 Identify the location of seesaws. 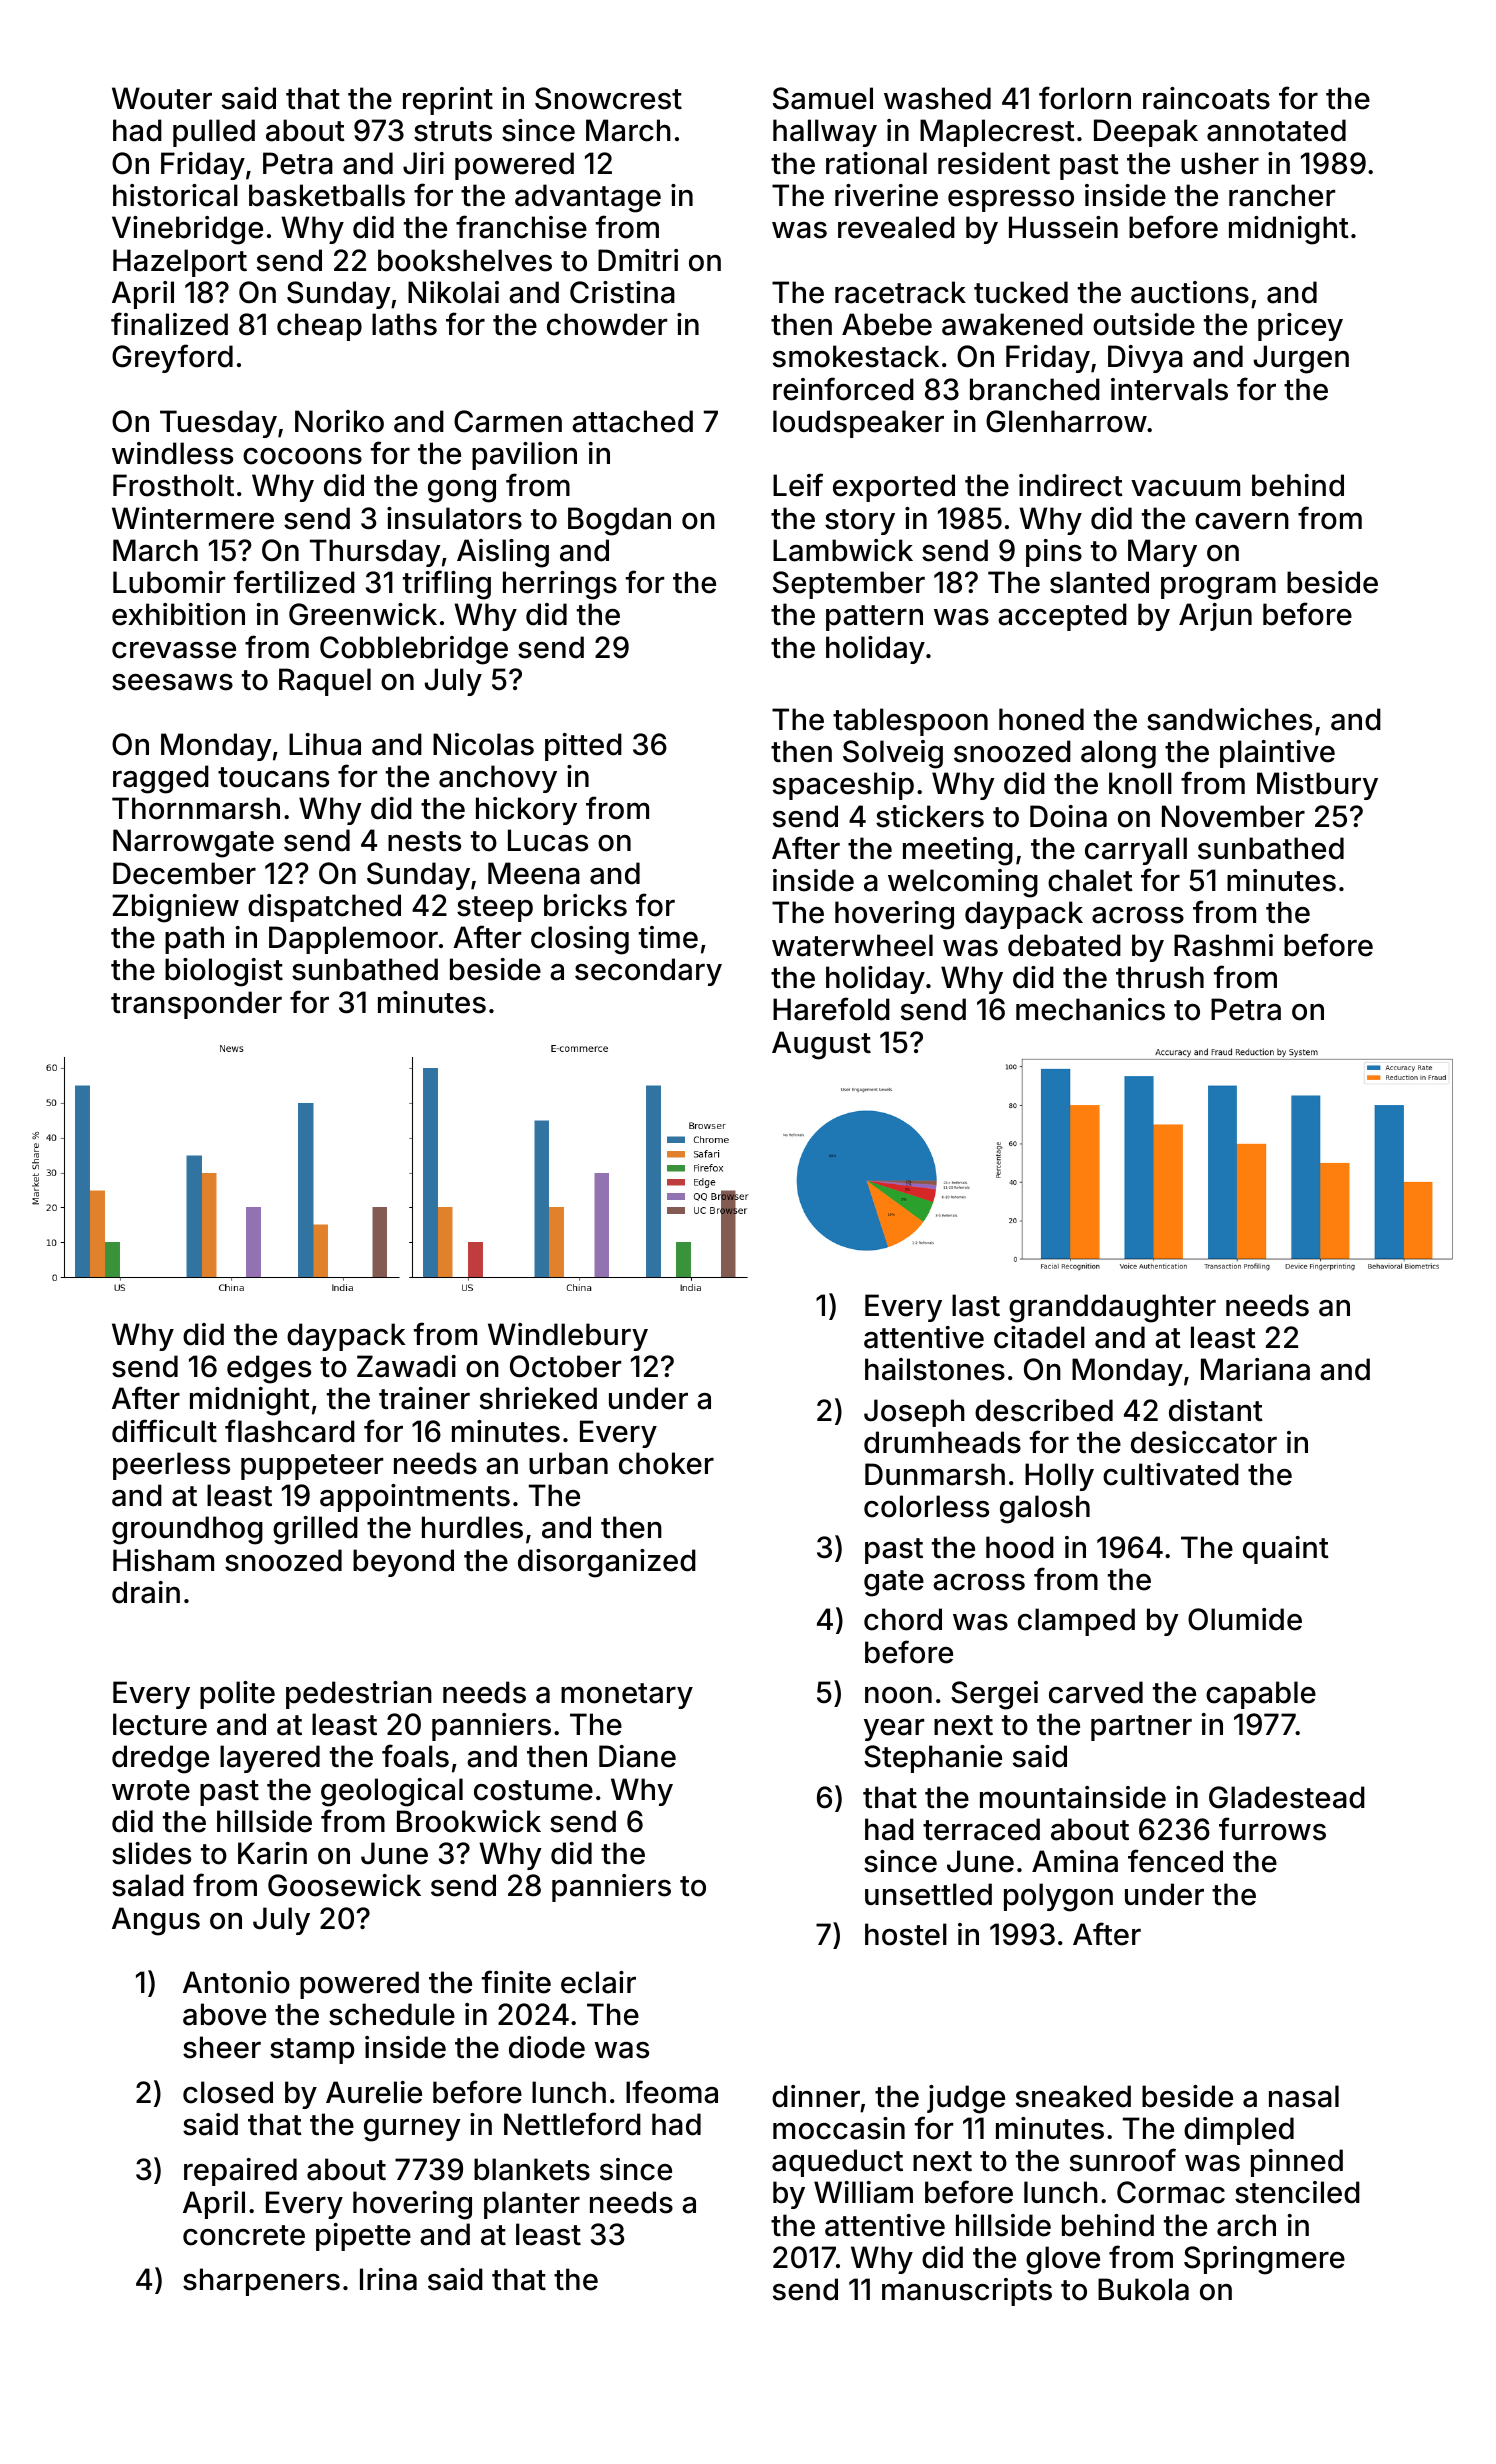
(172, 682).
